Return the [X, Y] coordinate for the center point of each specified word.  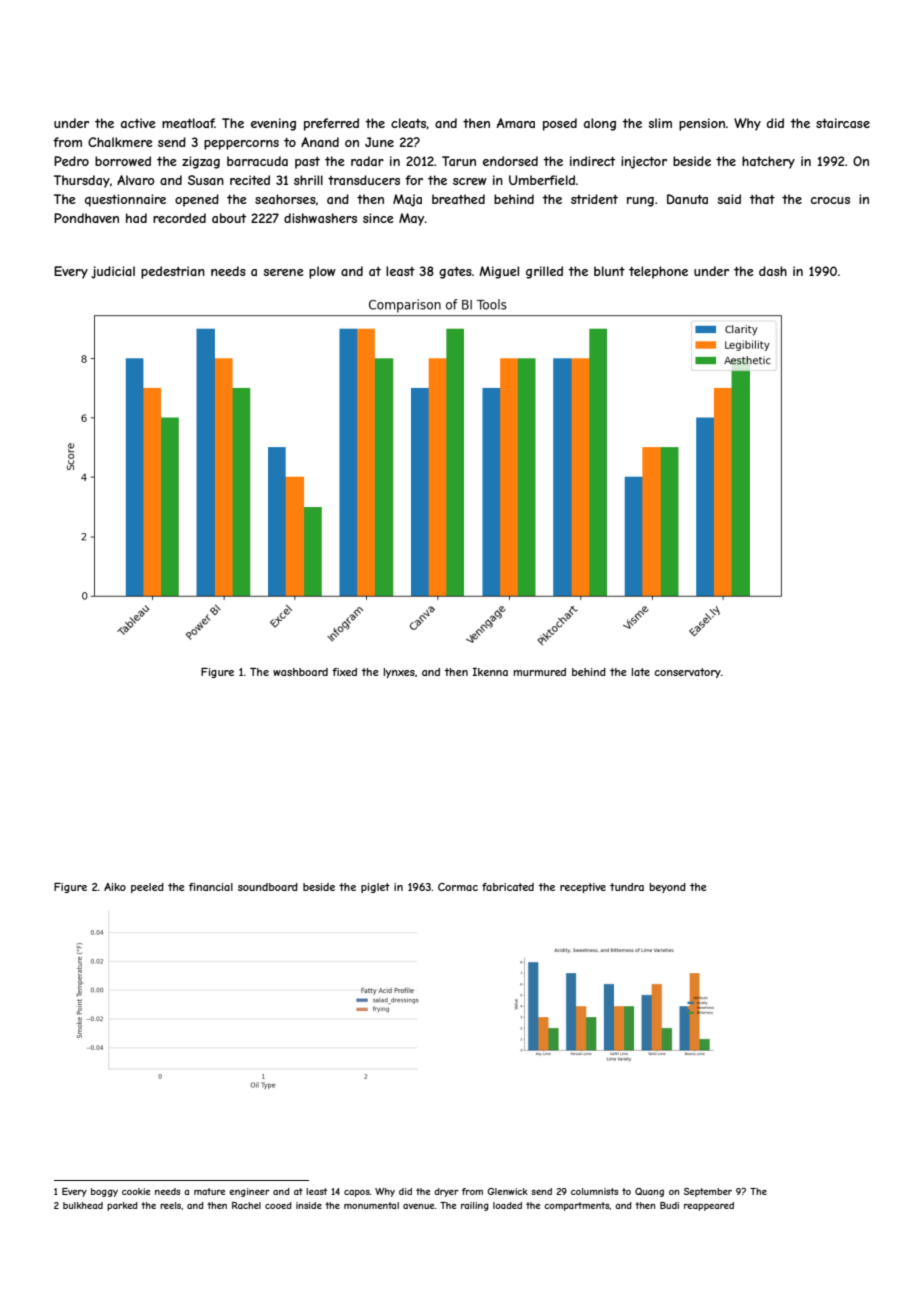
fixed [344, 672]
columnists [594, 1191]
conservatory [687, 673]
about [229, 218]
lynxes [399, 673]
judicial [113, 272]
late [641, 672]
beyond [668, 888]
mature [209, 1191]
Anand [320, 142]
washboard [300, 672]
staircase [843, 123]
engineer [249, 1192]
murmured [540, 672]
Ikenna [490, 672]
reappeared [709, 1206]
